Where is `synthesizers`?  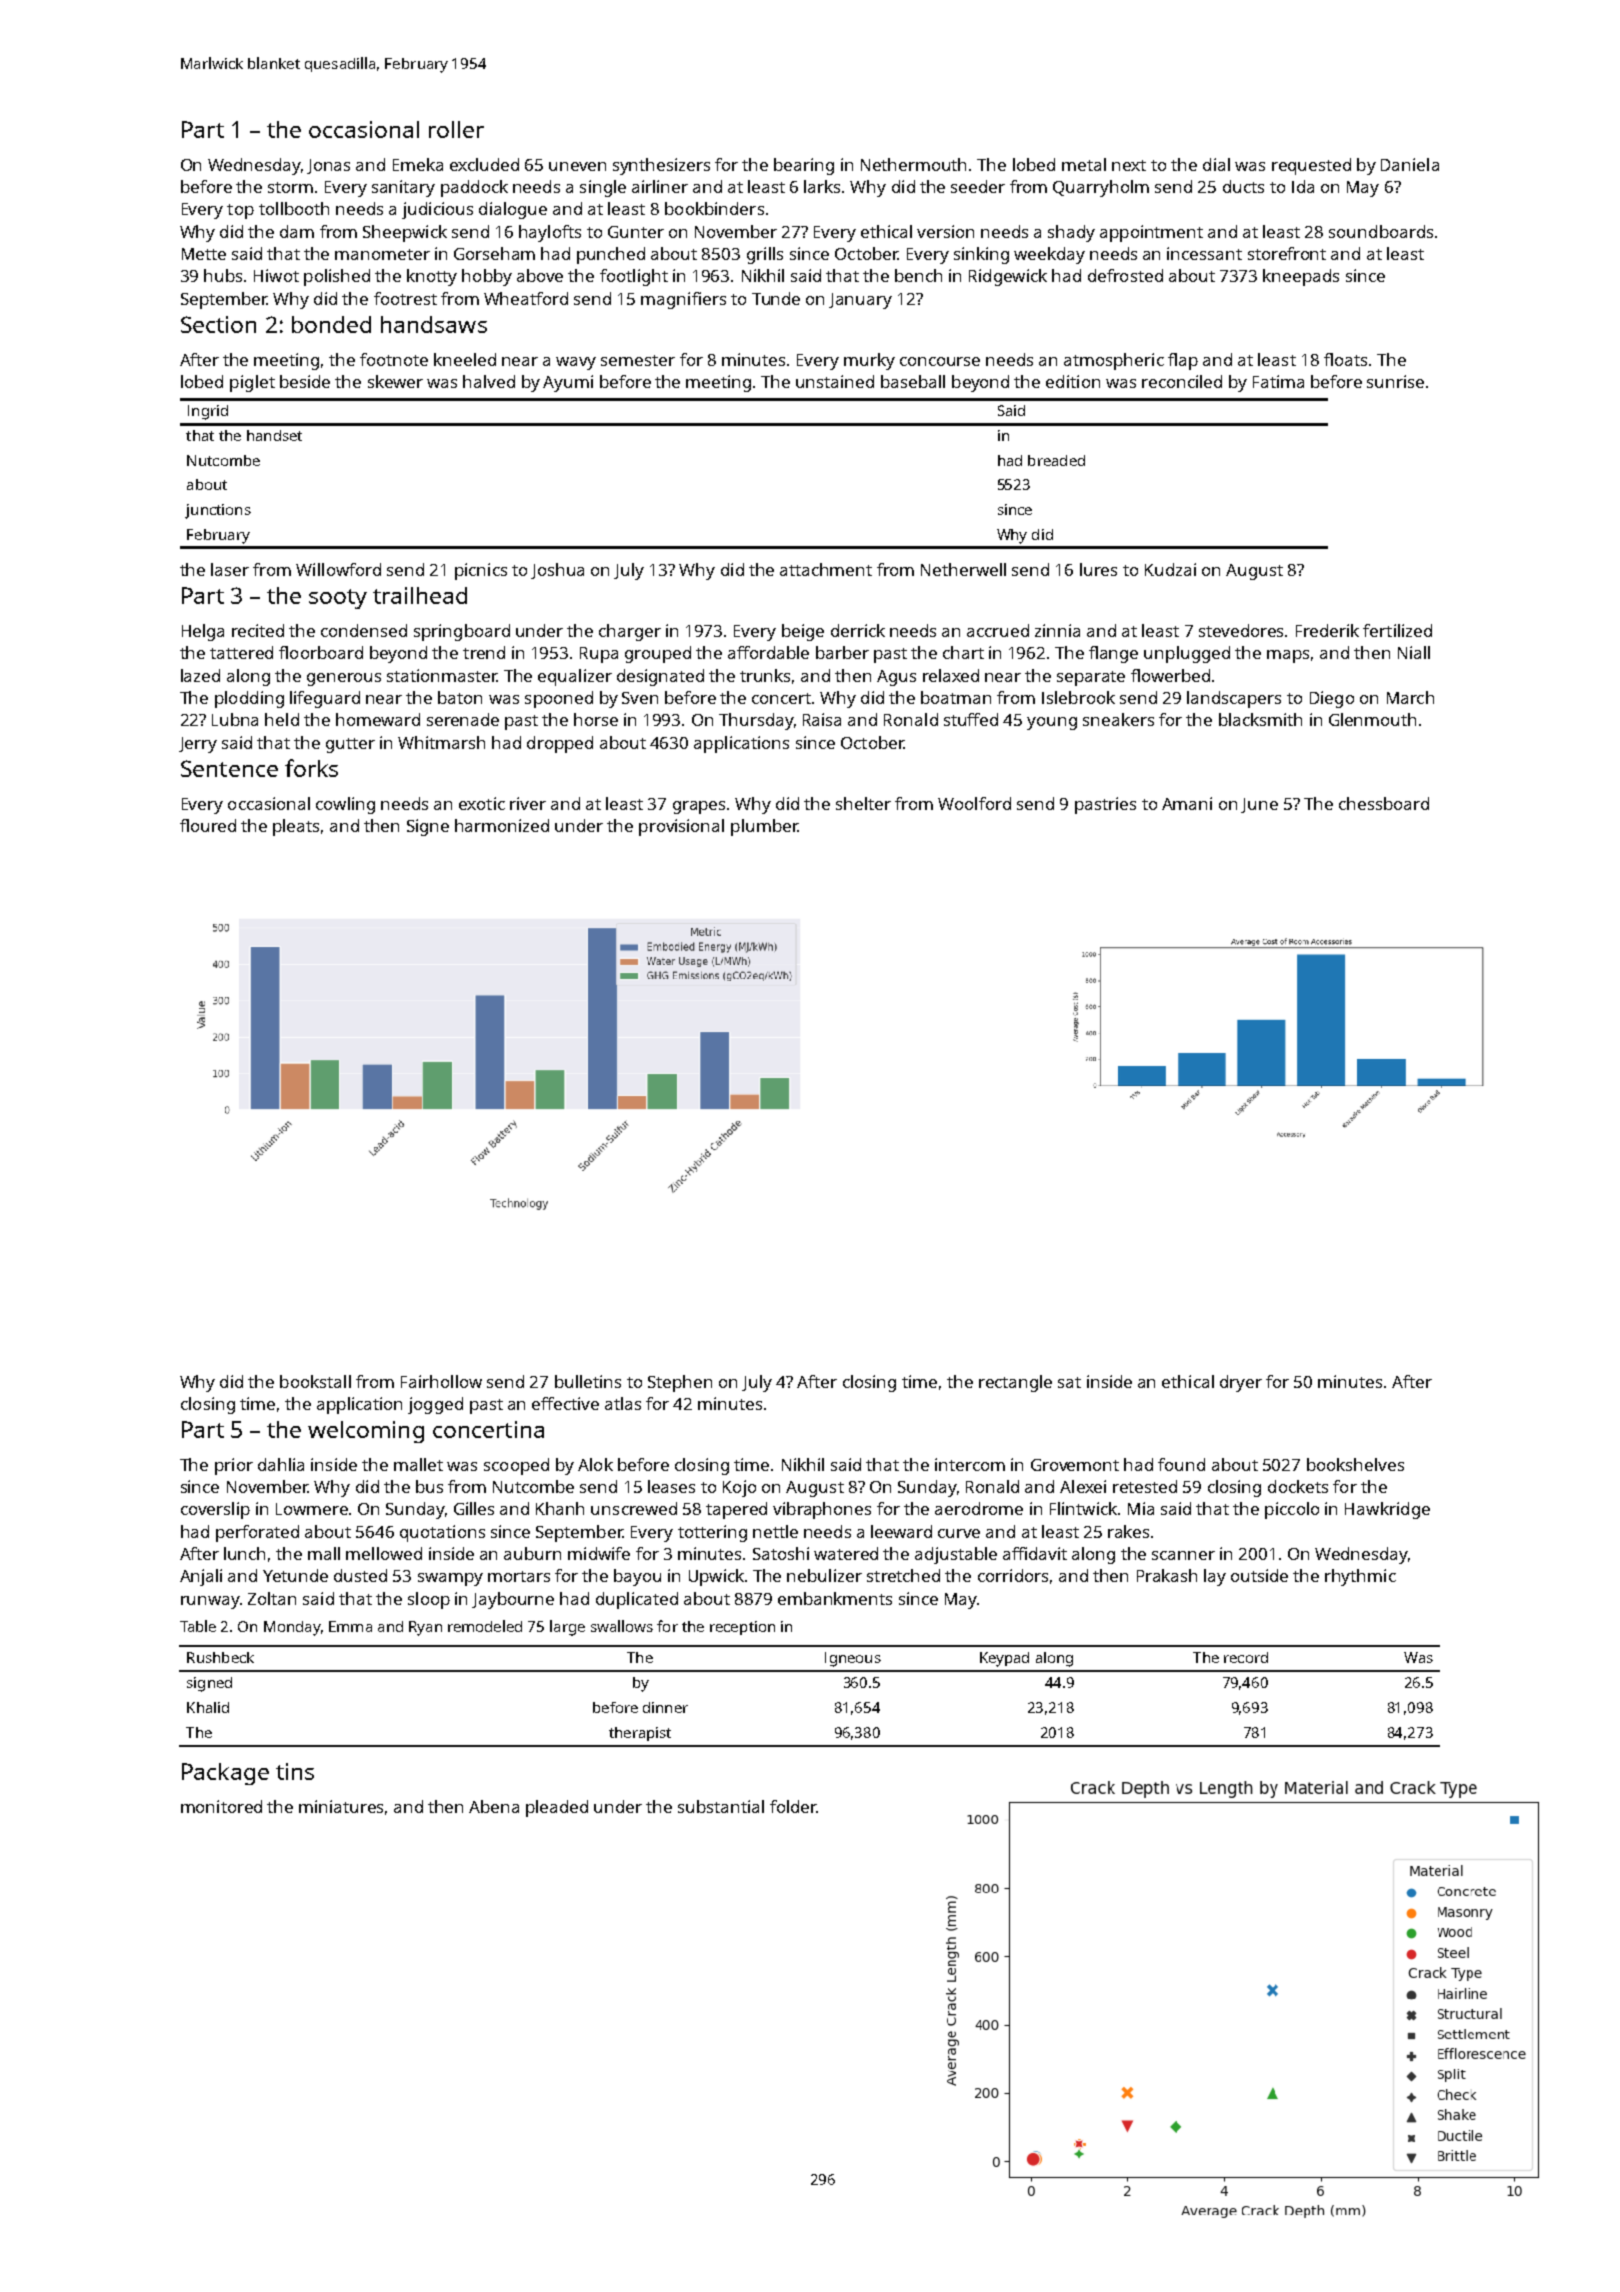 synthesizers is located at coordinates (661, 166).
